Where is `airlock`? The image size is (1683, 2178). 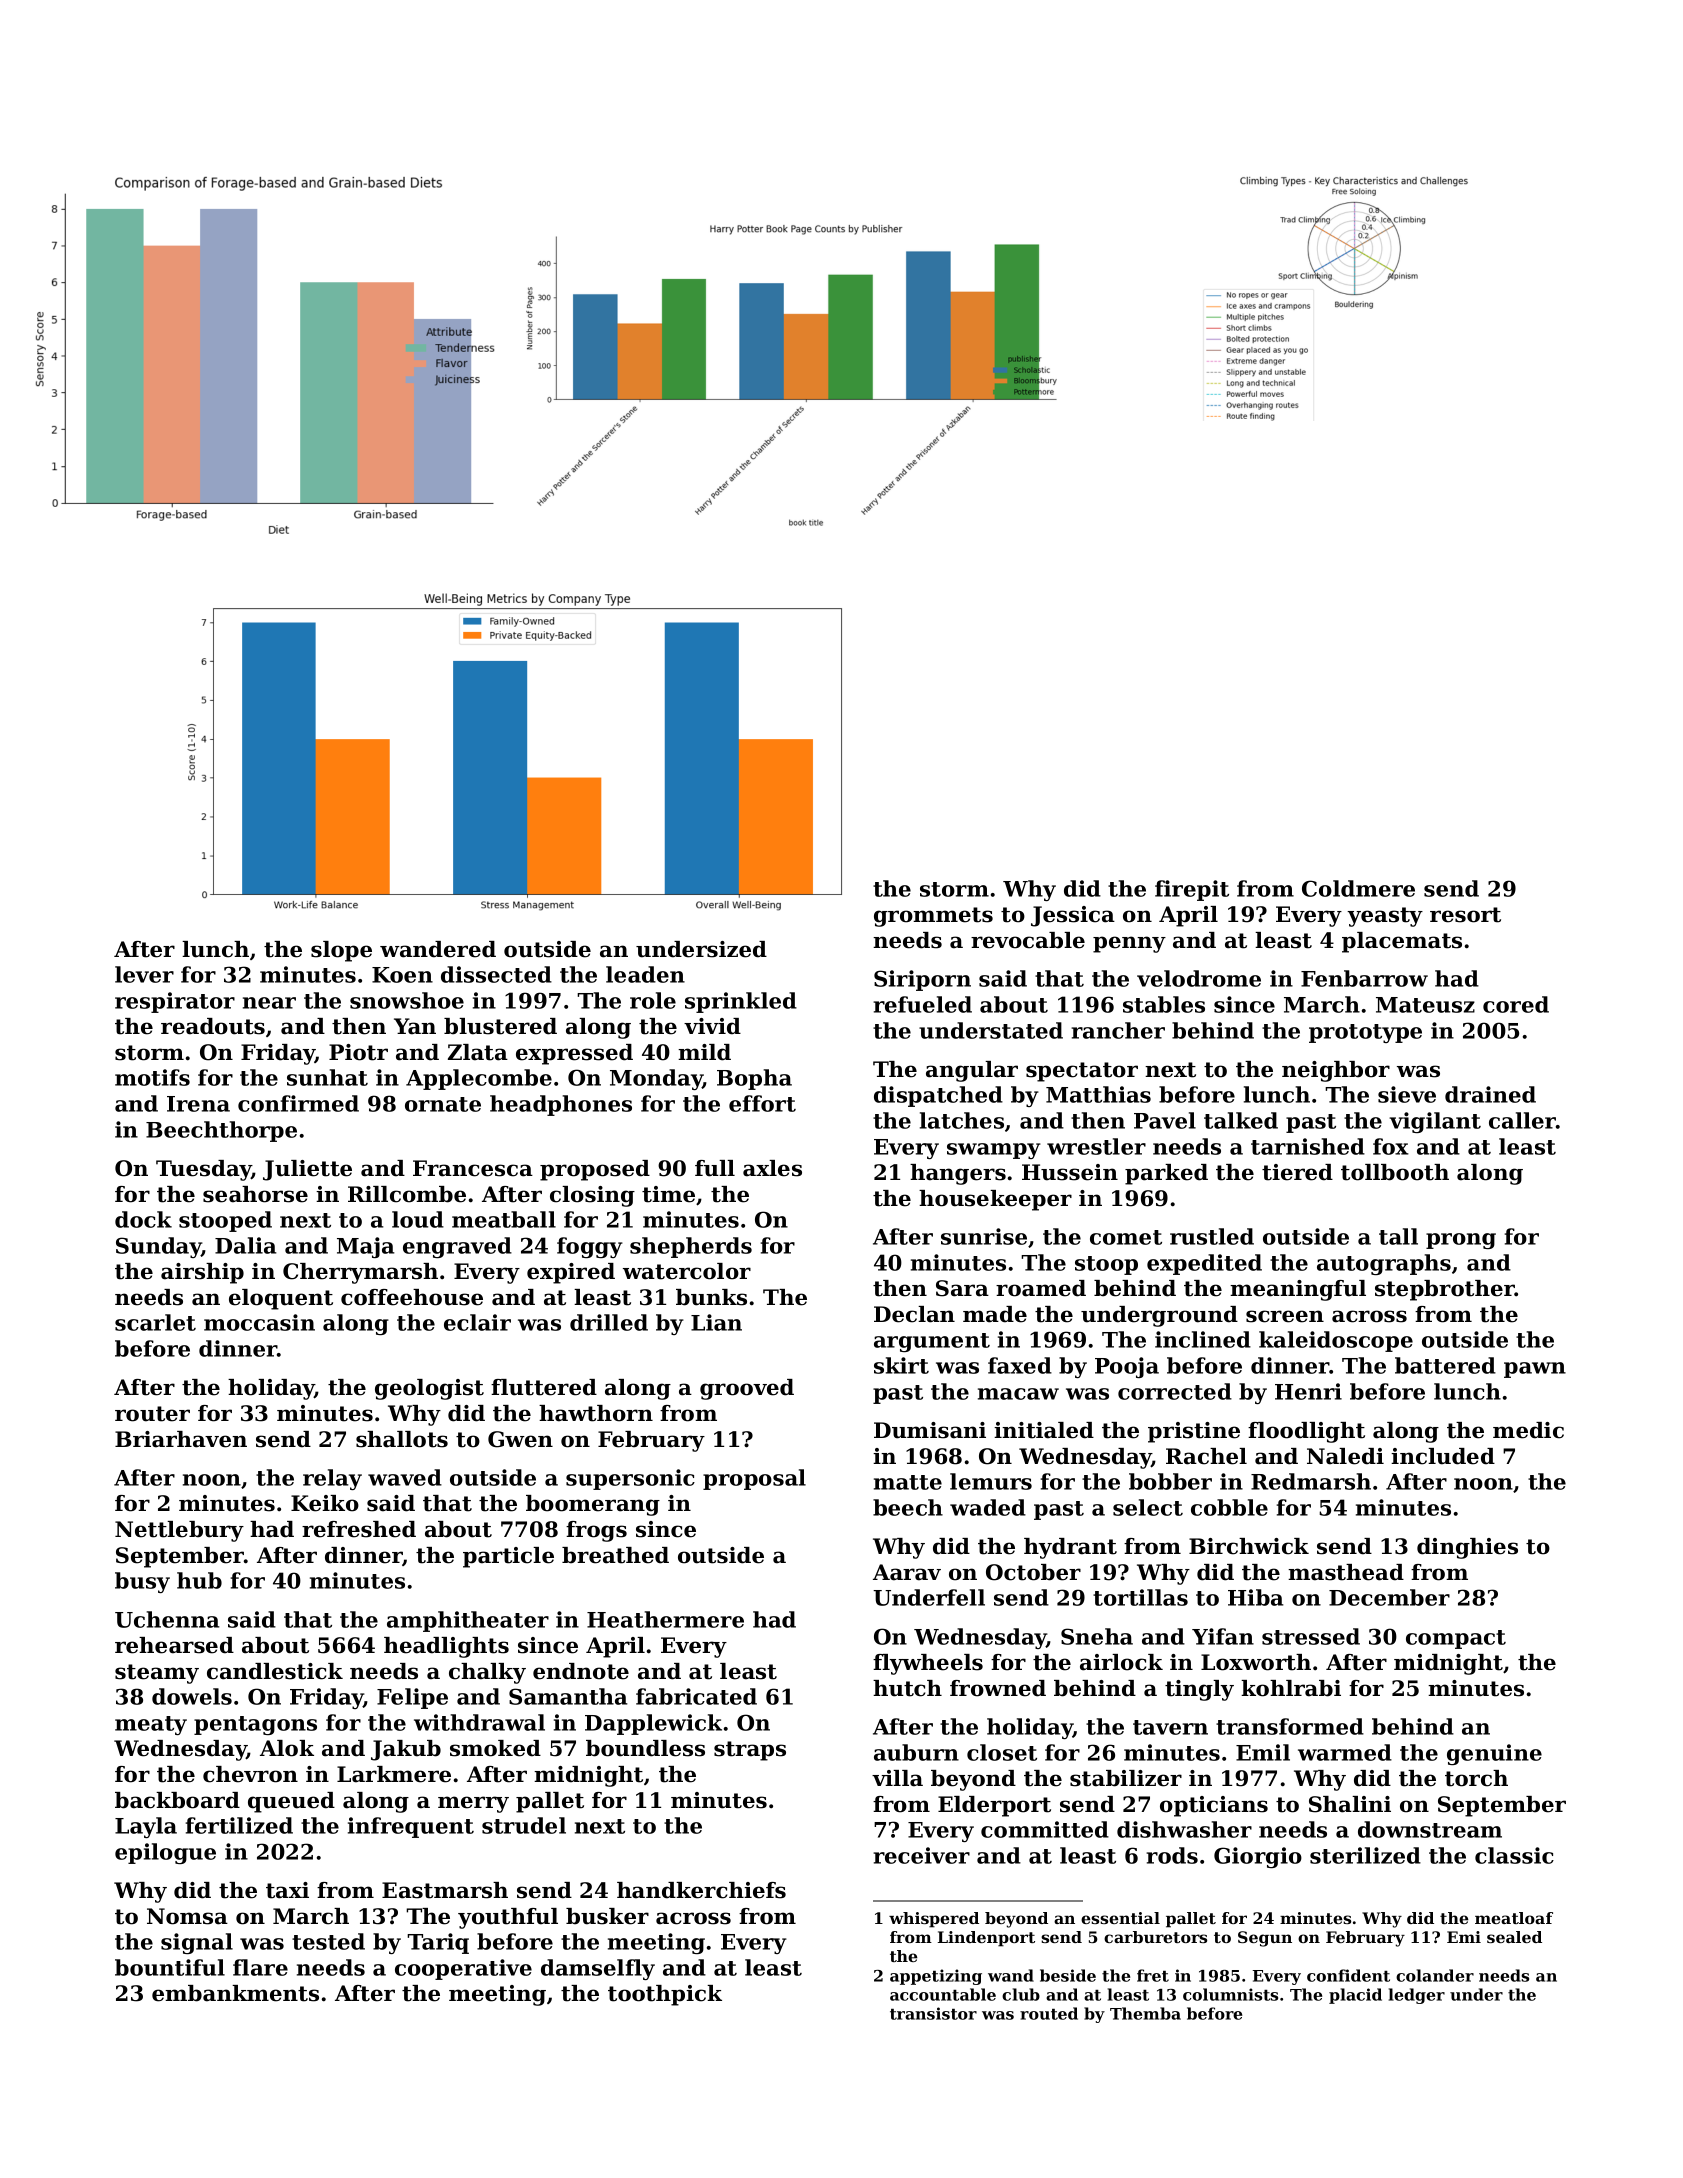
airlock is located at coordinates (1121, 1662).
